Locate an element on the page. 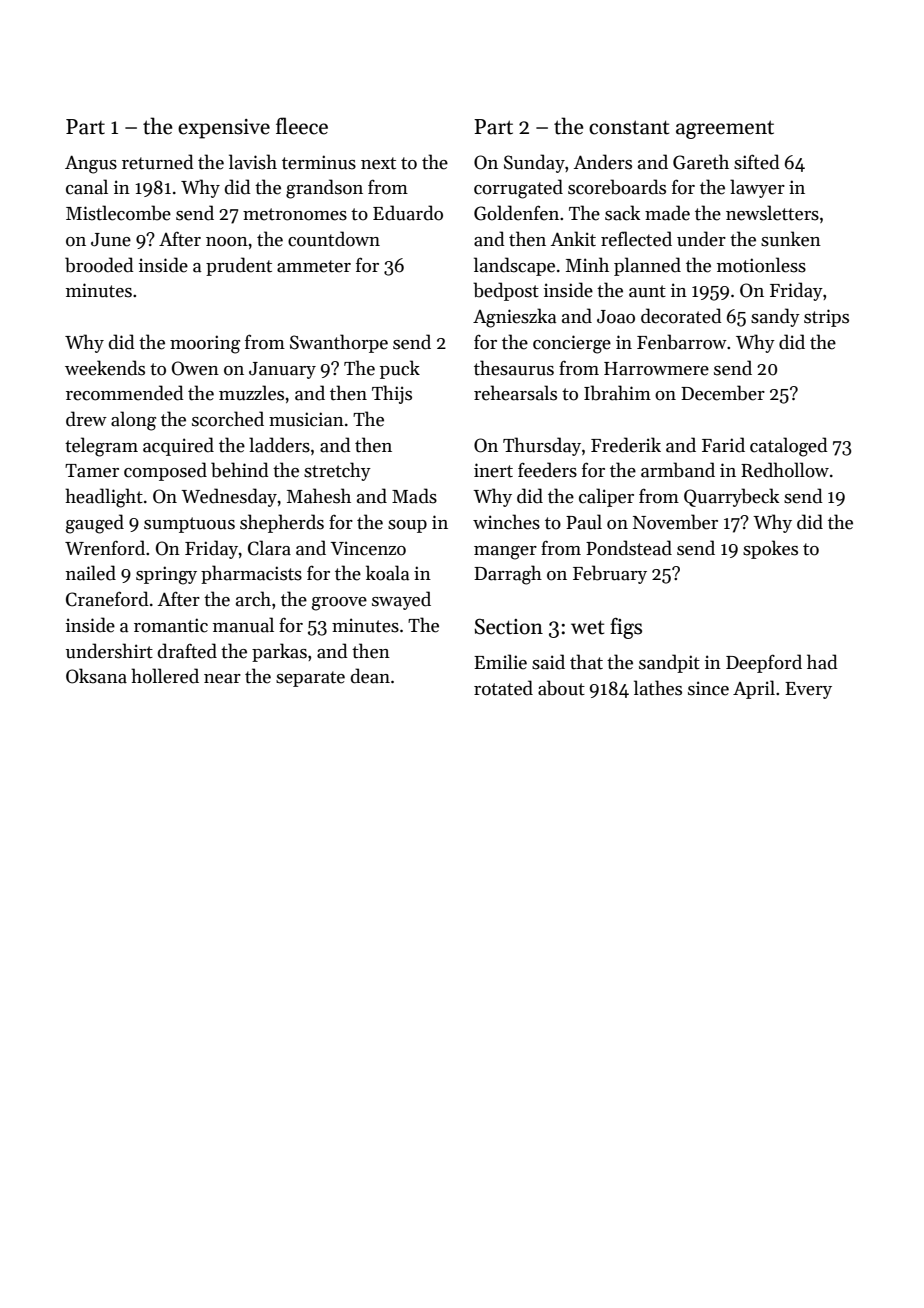 Image resolution: width=924 pixels, height=1308 pixels. expensive is located at coordinates (224, 129).
